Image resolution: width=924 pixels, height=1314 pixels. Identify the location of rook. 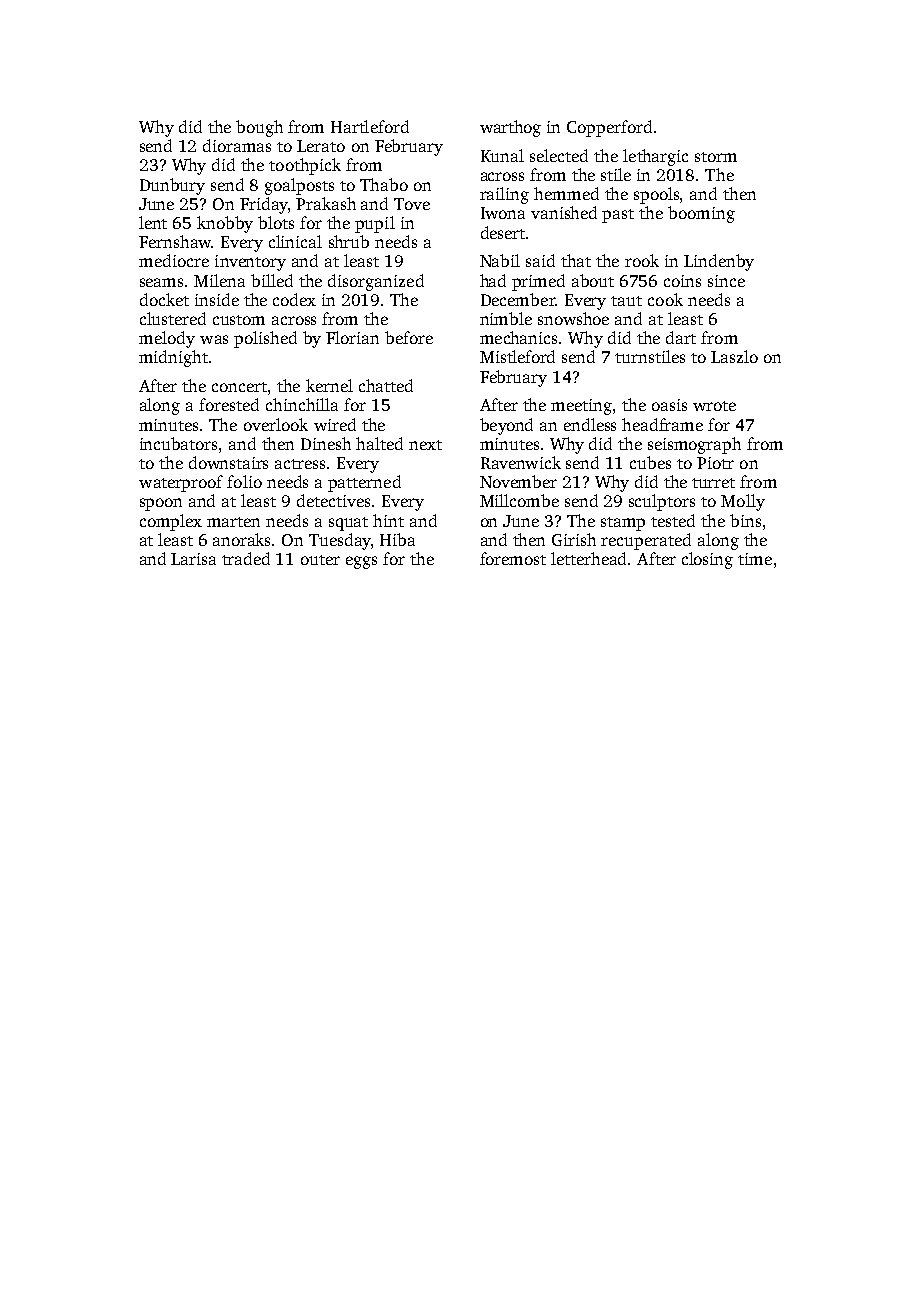
(642, 260).
